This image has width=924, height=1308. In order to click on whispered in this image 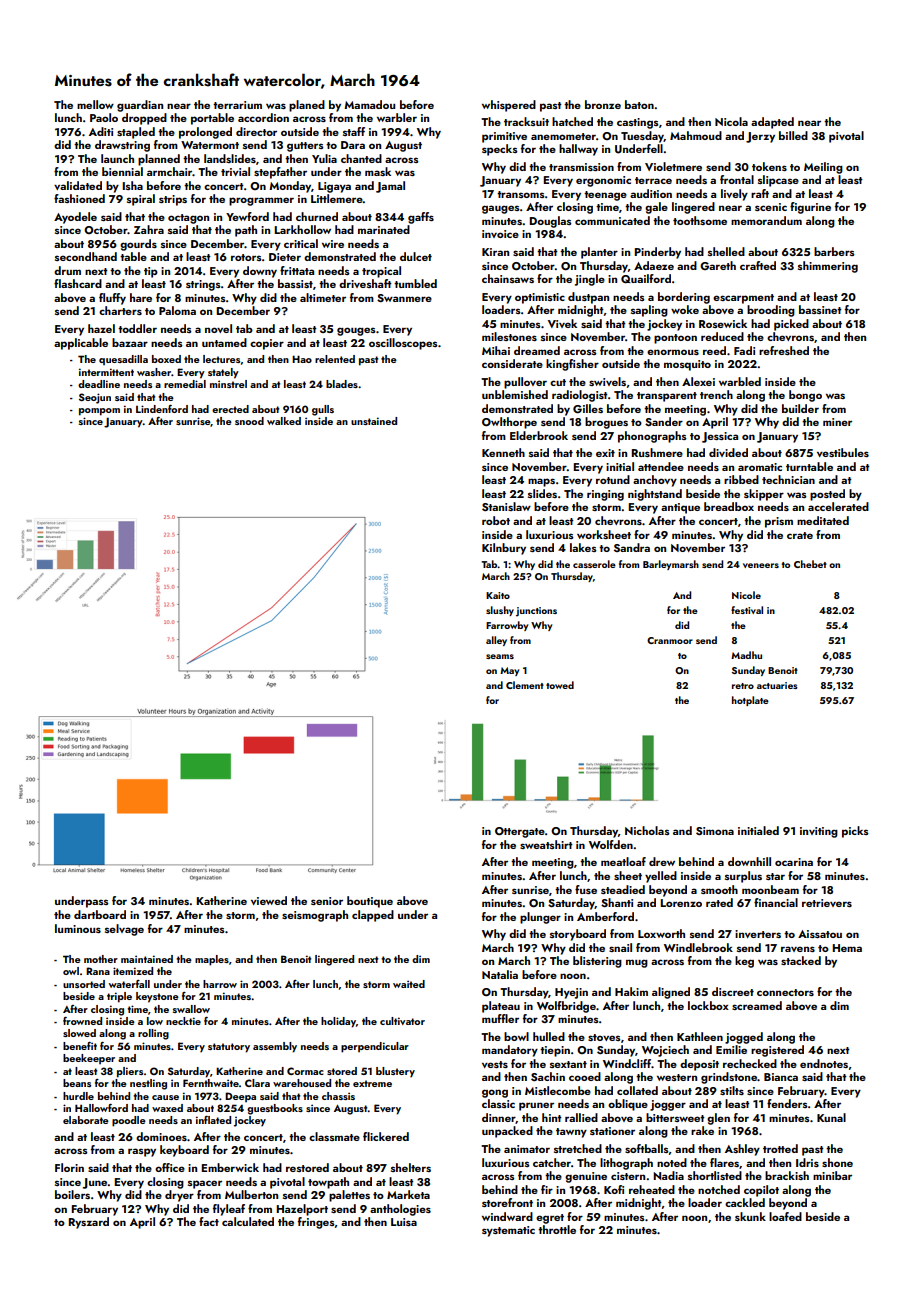, I will do `click(509, 106)`.
